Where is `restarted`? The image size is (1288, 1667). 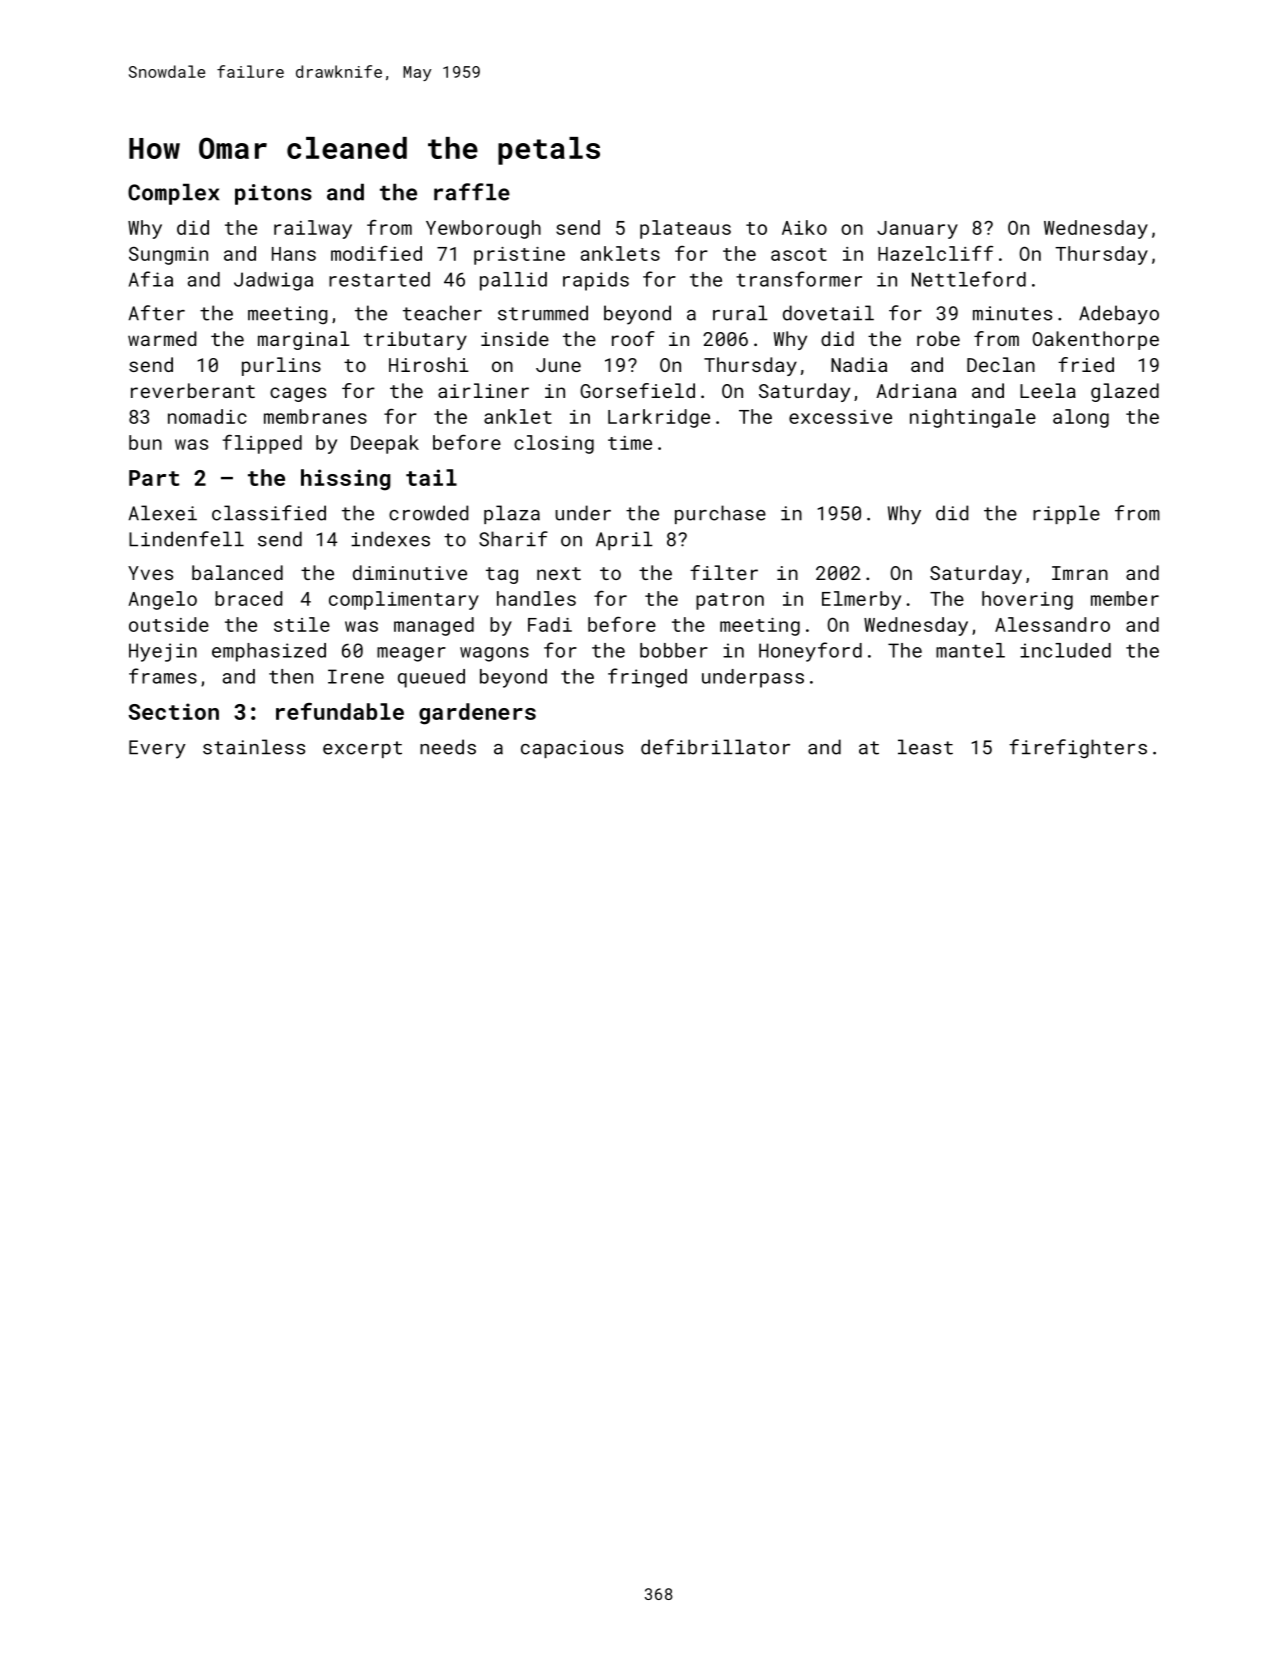 restarted is located at coordinates (379, 279).
